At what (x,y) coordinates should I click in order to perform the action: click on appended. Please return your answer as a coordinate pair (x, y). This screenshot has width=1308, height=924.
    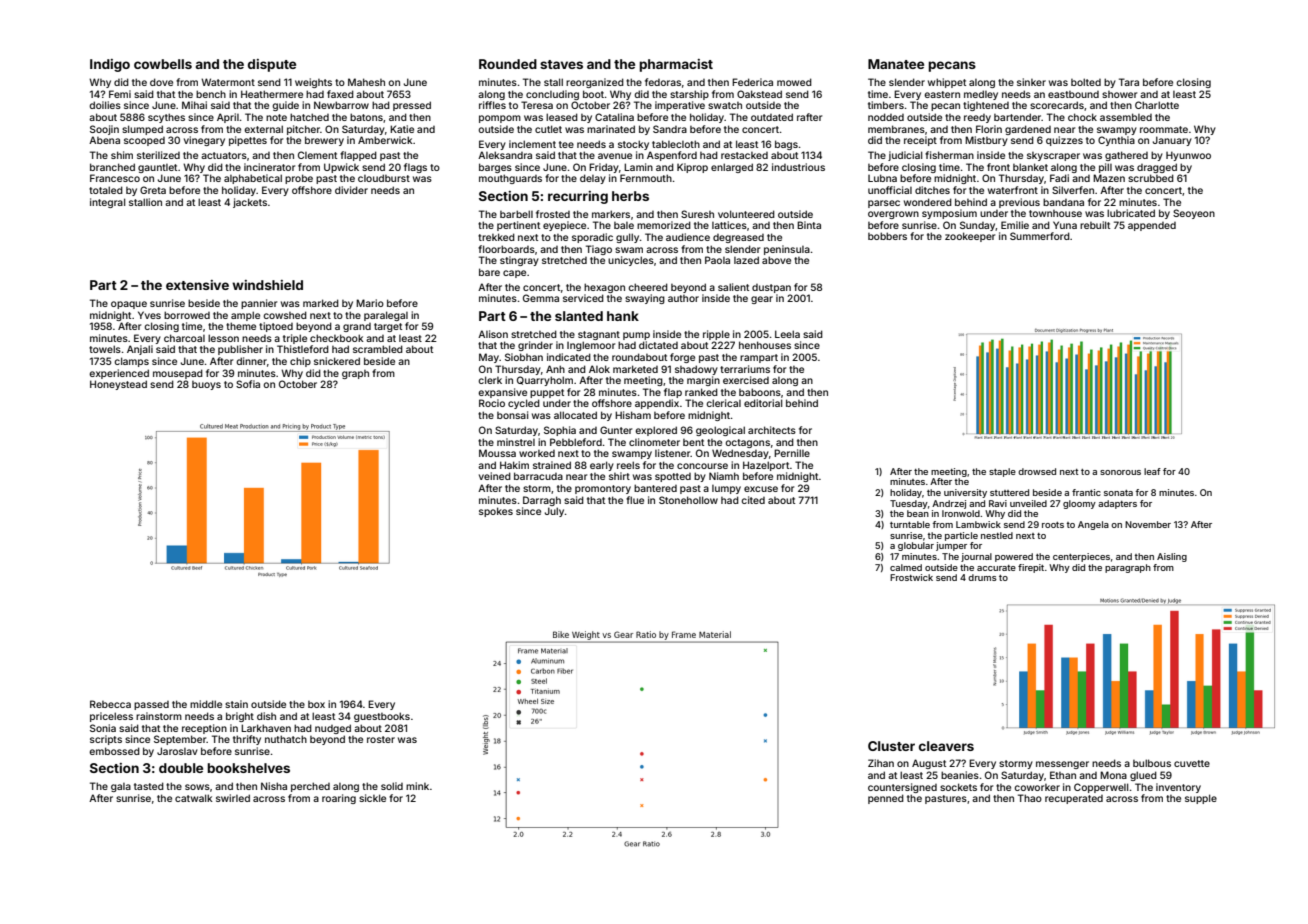
    Looking at the image, I should click on (1152, 226).
